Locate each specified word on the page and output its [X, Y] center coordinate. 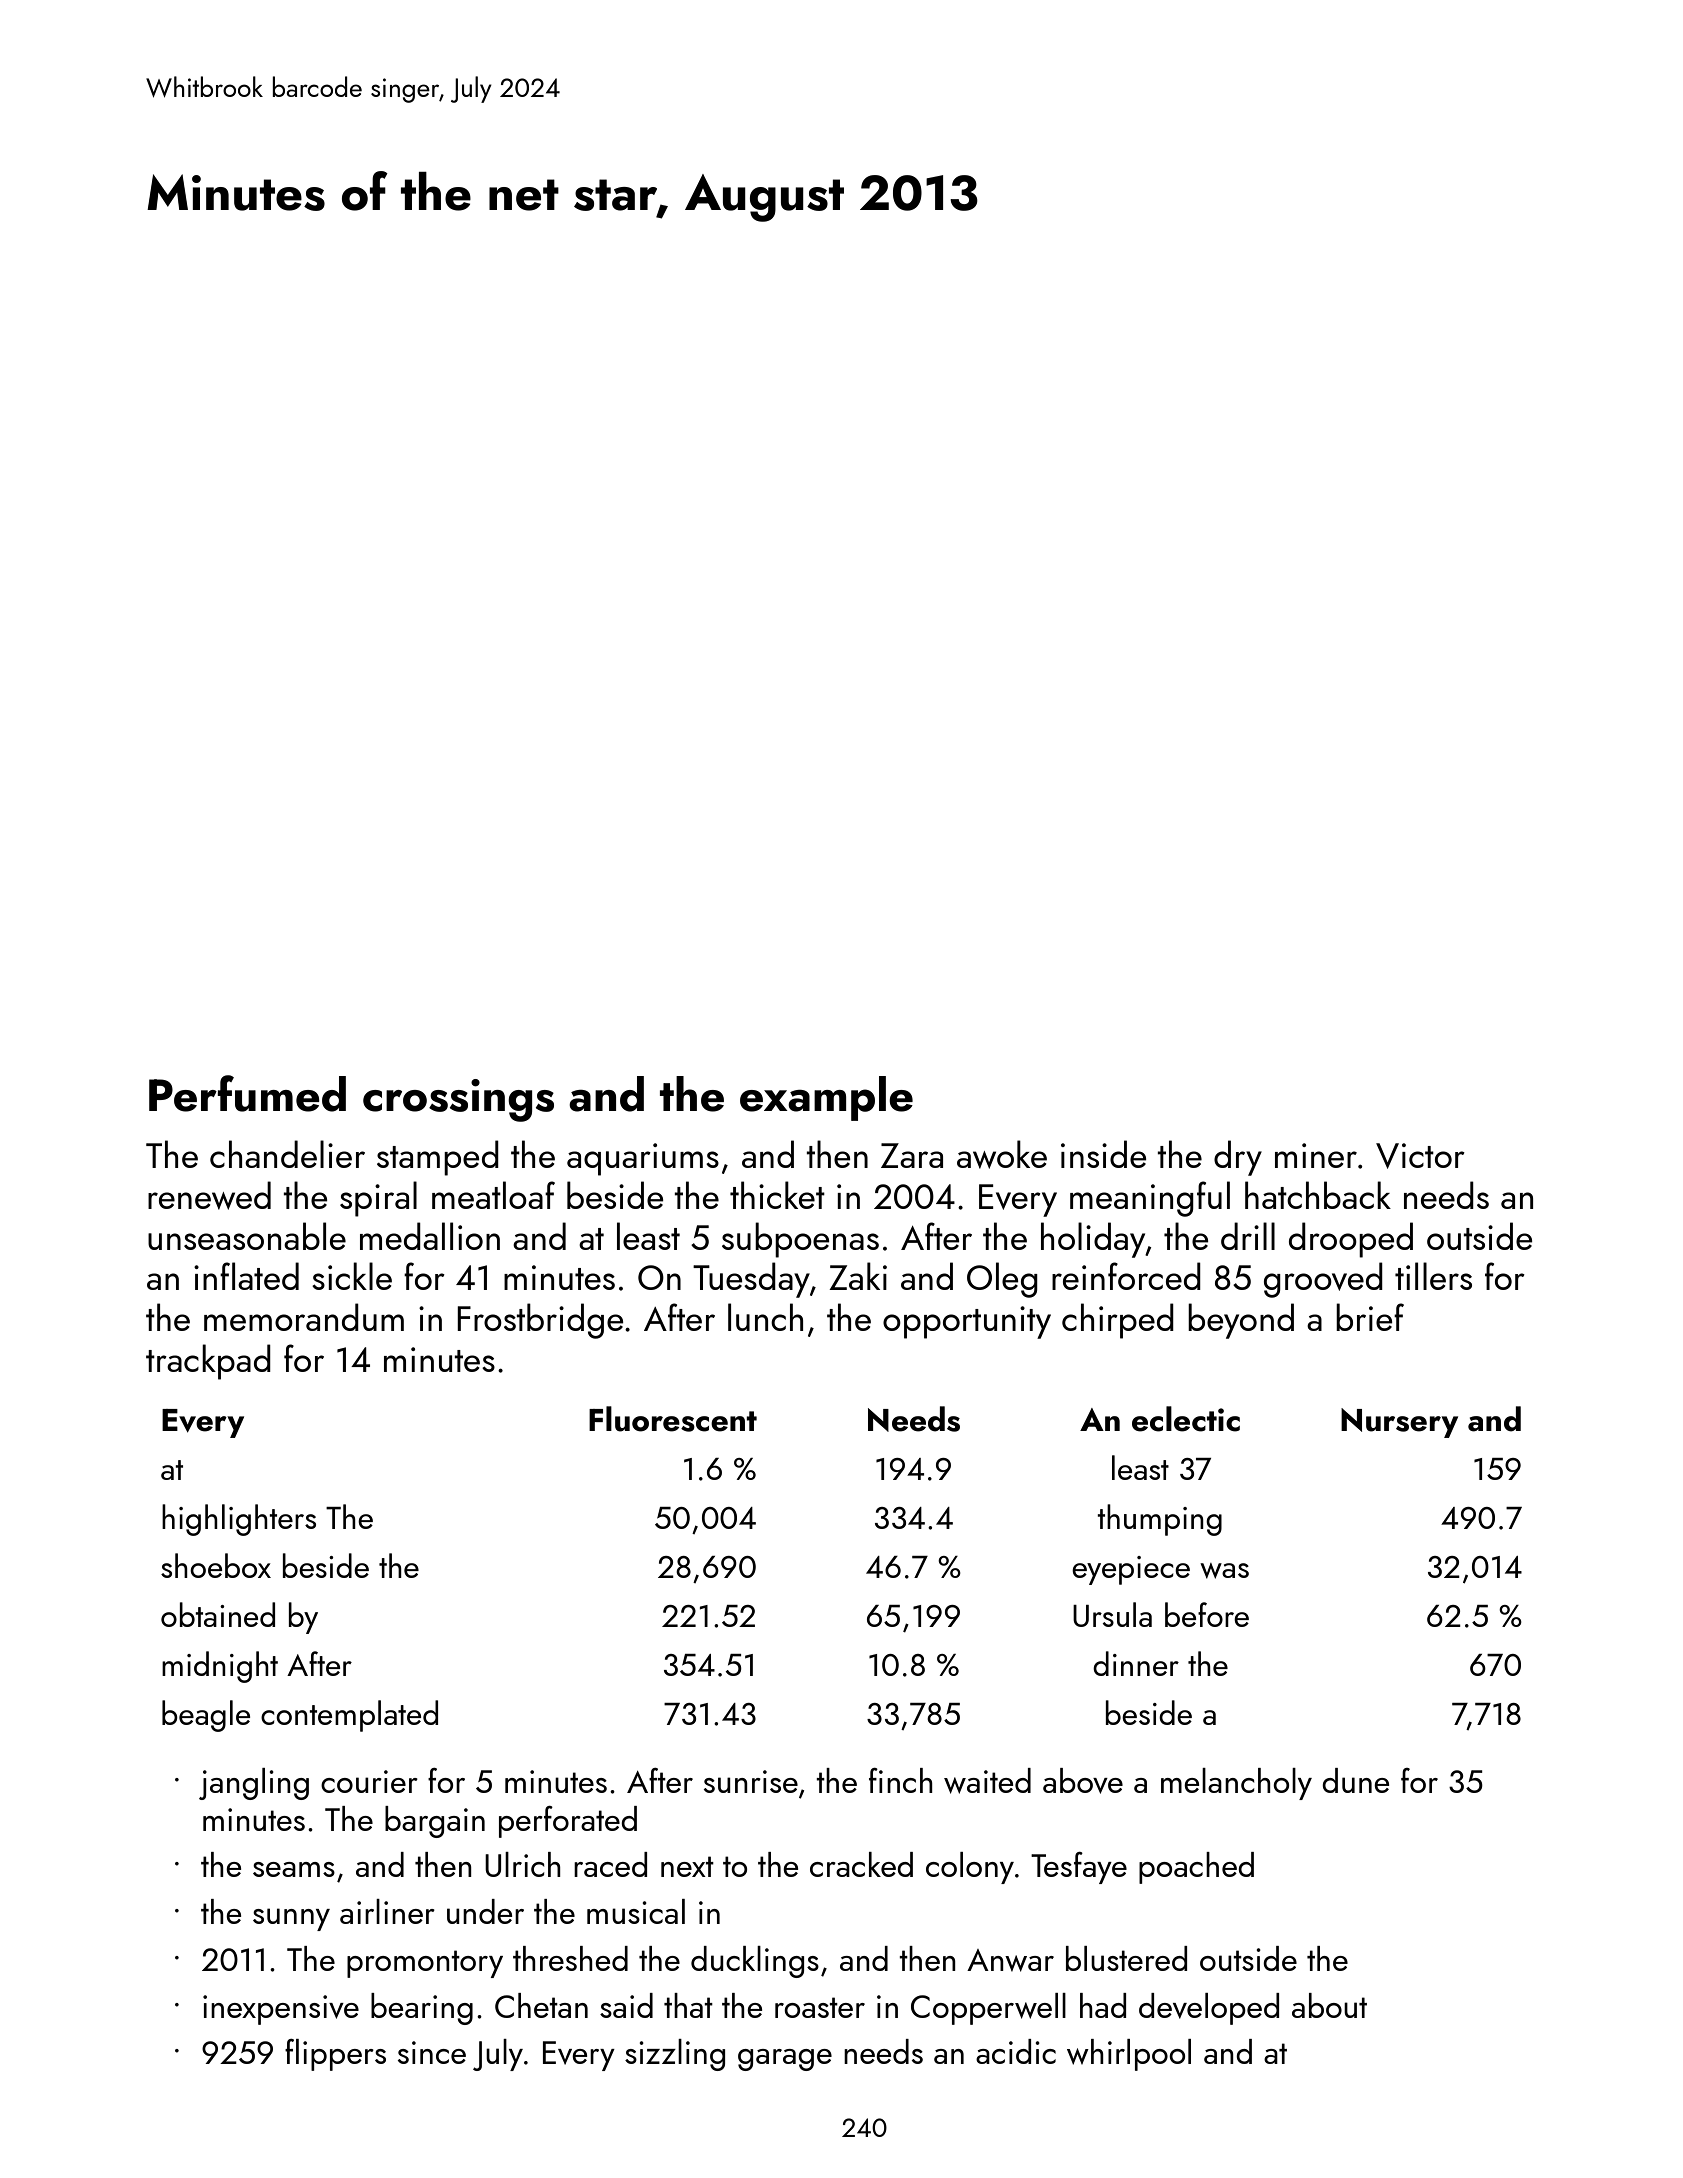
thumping [1159, 1520]
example [826, 1098]
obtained [218, 1614]
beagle [206, 1716]
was [1224, 1571]
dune [1355, 1780]
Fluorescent [673, 1419]
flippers [335, 2055]
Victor [1420, 1156]
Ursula [1112, 1614]
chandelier [287, 1154]
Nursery [1399, 1423]
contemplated [349, 1716]
